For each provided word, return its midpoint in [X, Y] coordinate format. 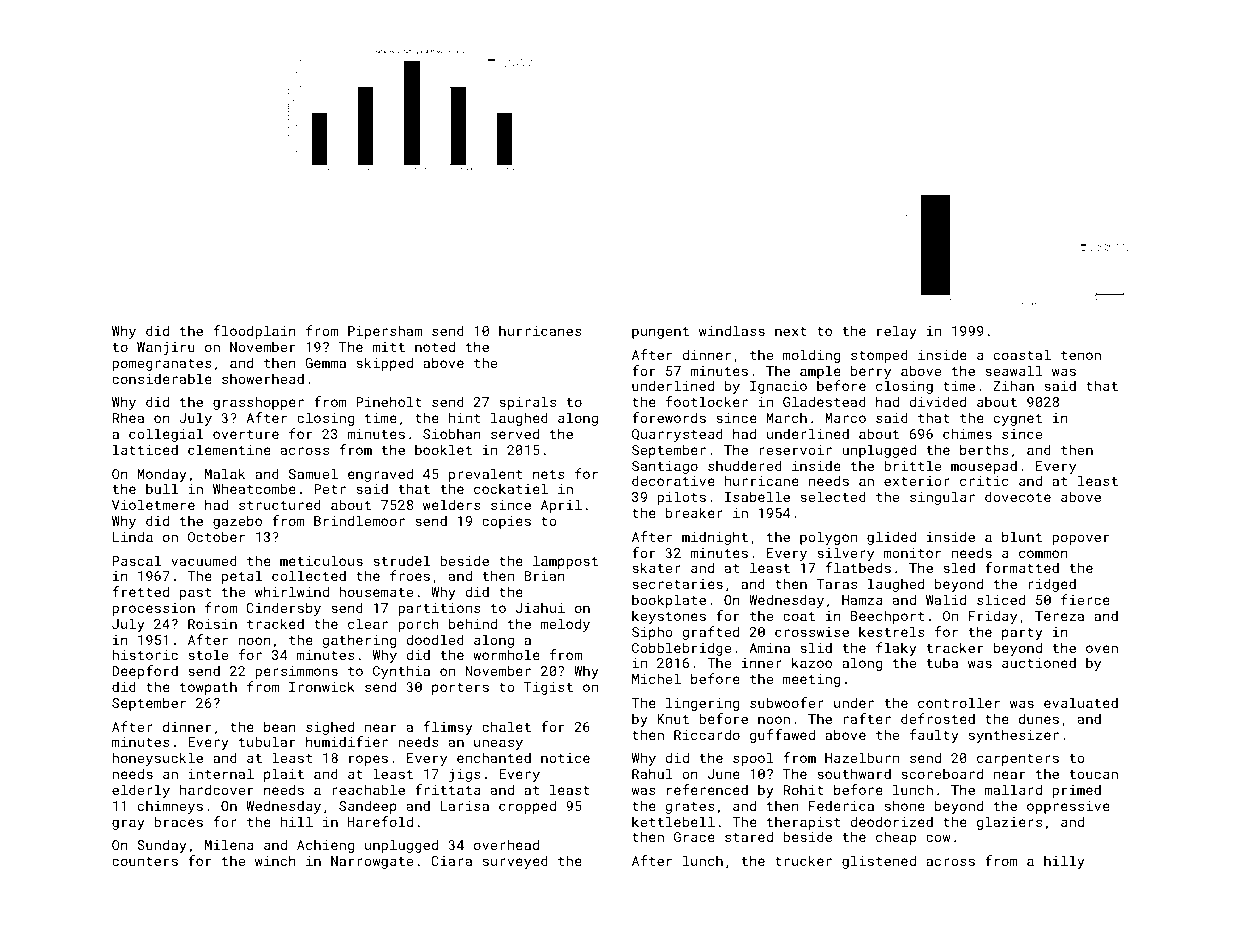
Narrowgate [372, 862]
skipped [384, 364]
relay [897, 332]
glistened [879, 862]
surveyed [515, 862]
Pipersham [385, 332]
